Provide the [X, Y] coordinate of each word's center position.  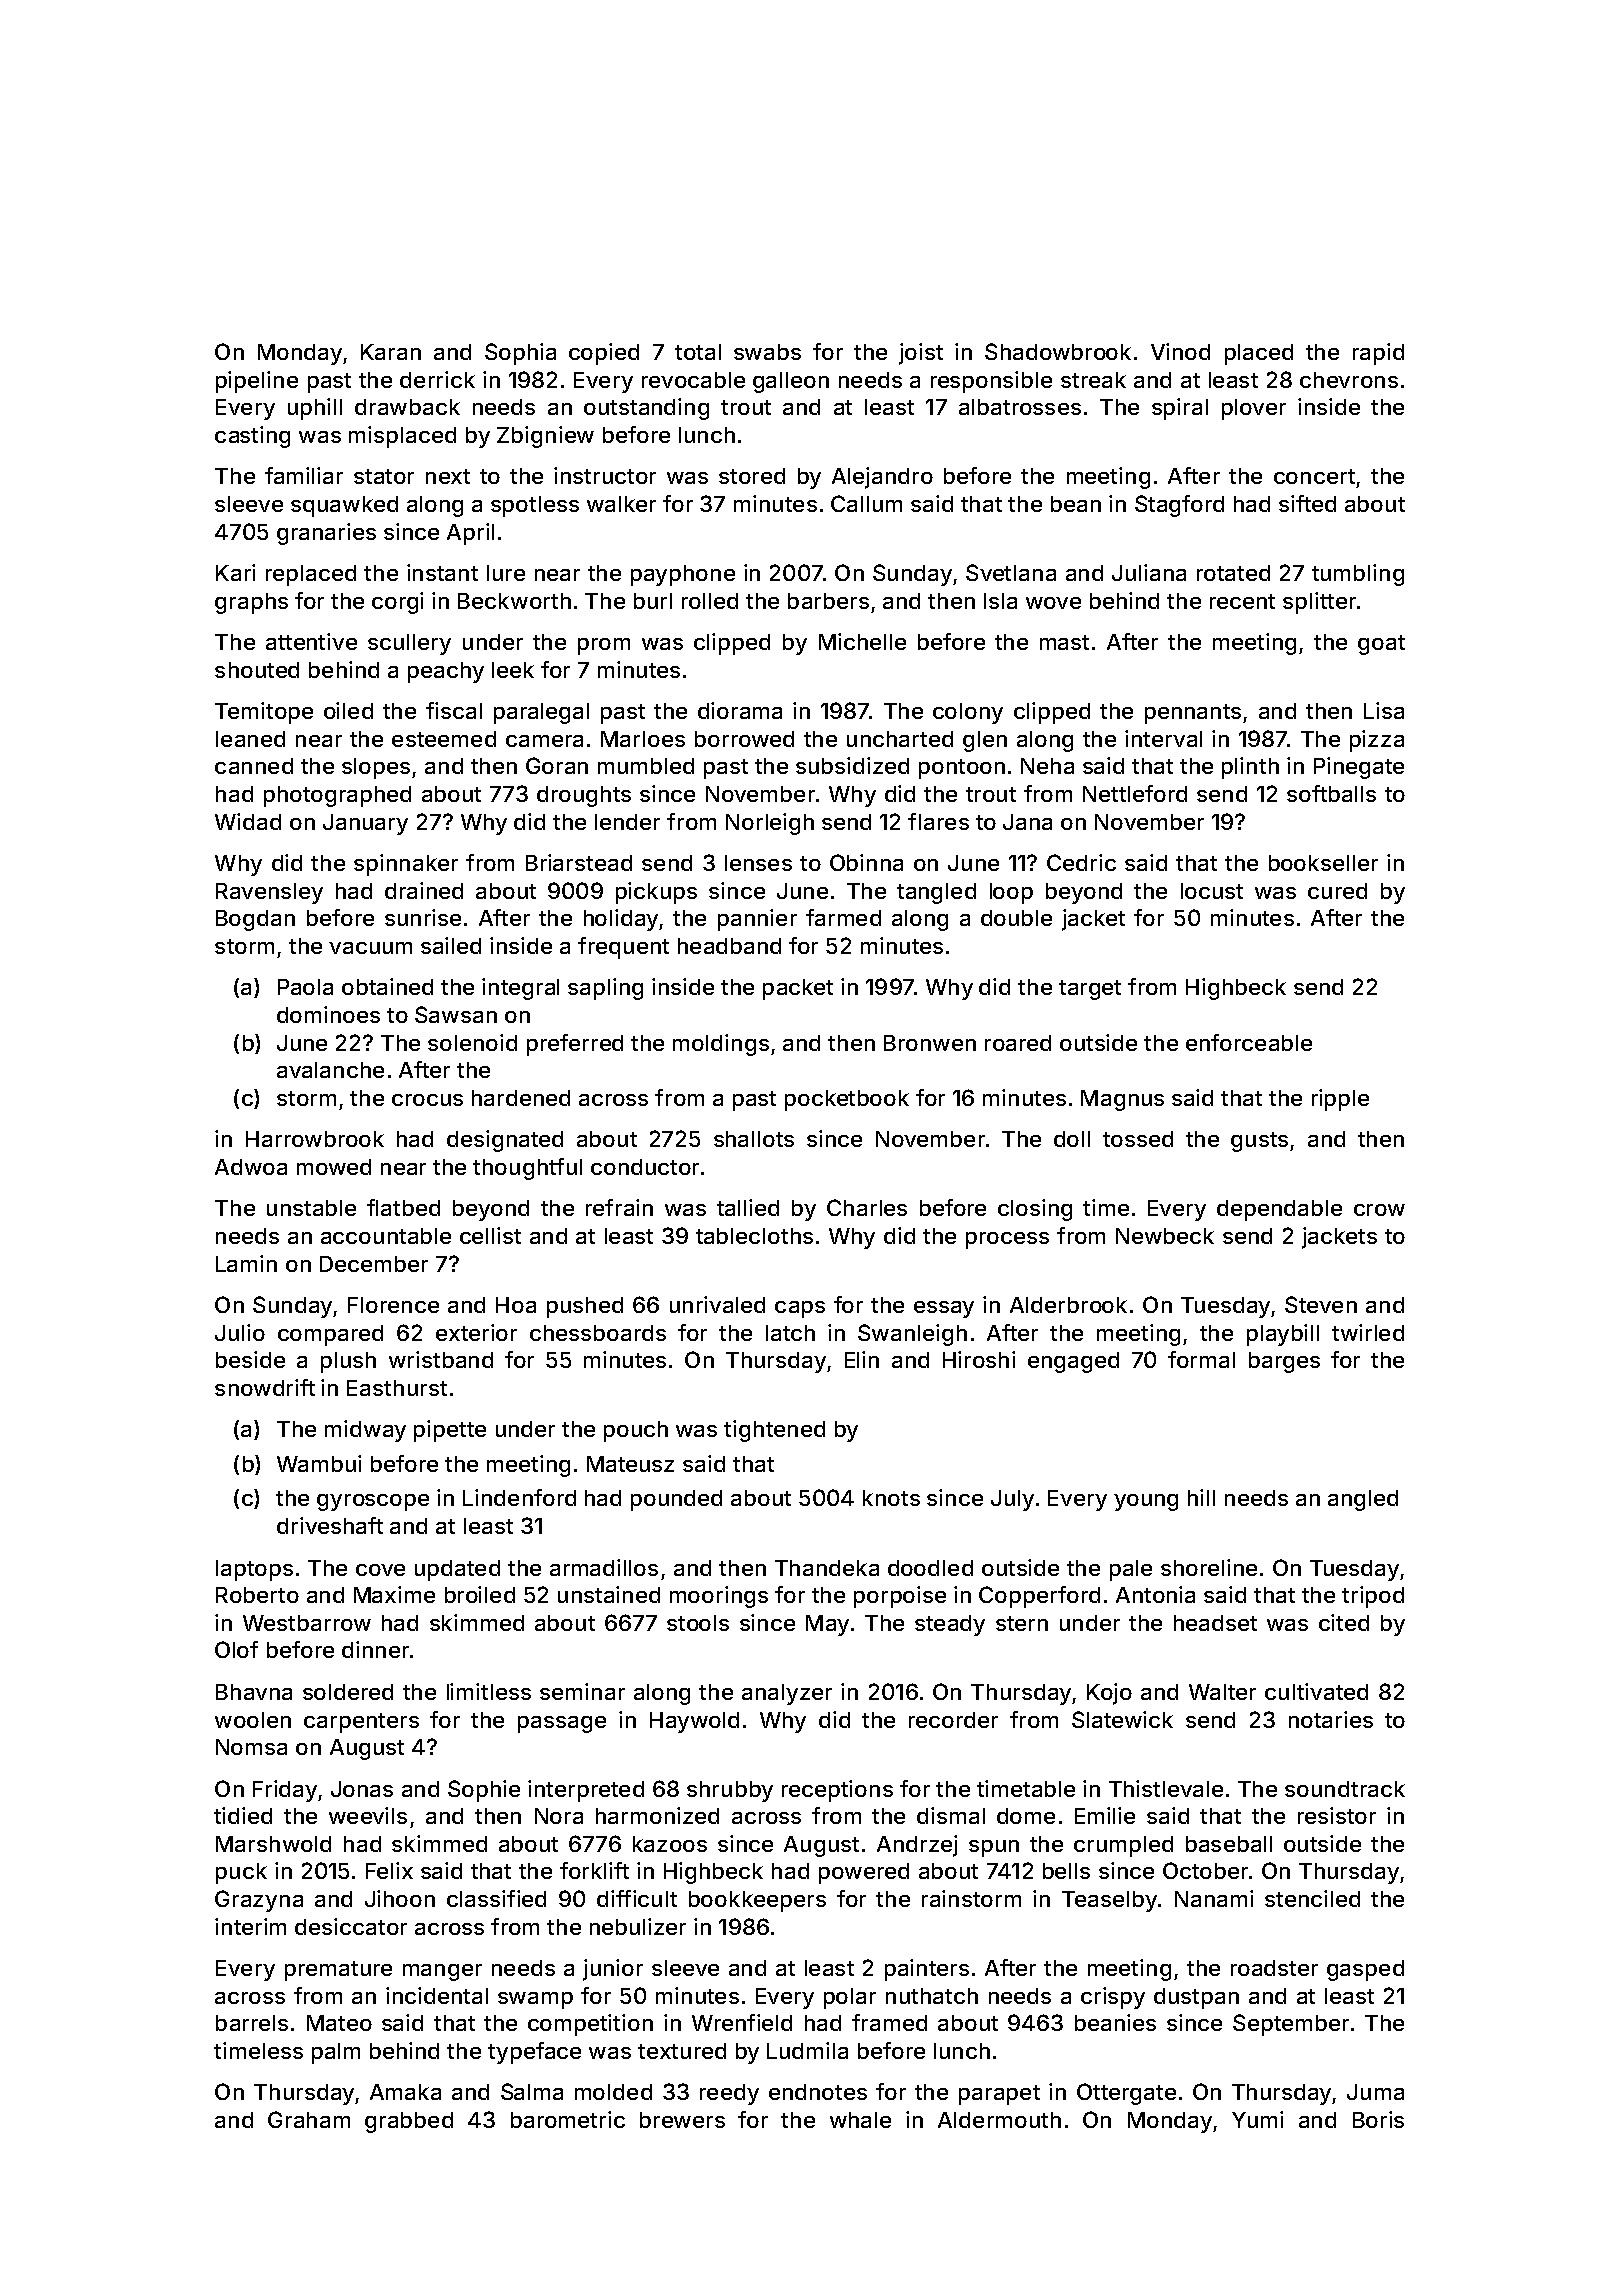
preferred [575, 1045]
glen [985, 741]
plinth [1250, 768]
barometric [568, 2119]
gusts [1259, 1142]
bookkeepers [757, 1901]
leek [513, 670]
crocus [427, 1100]
